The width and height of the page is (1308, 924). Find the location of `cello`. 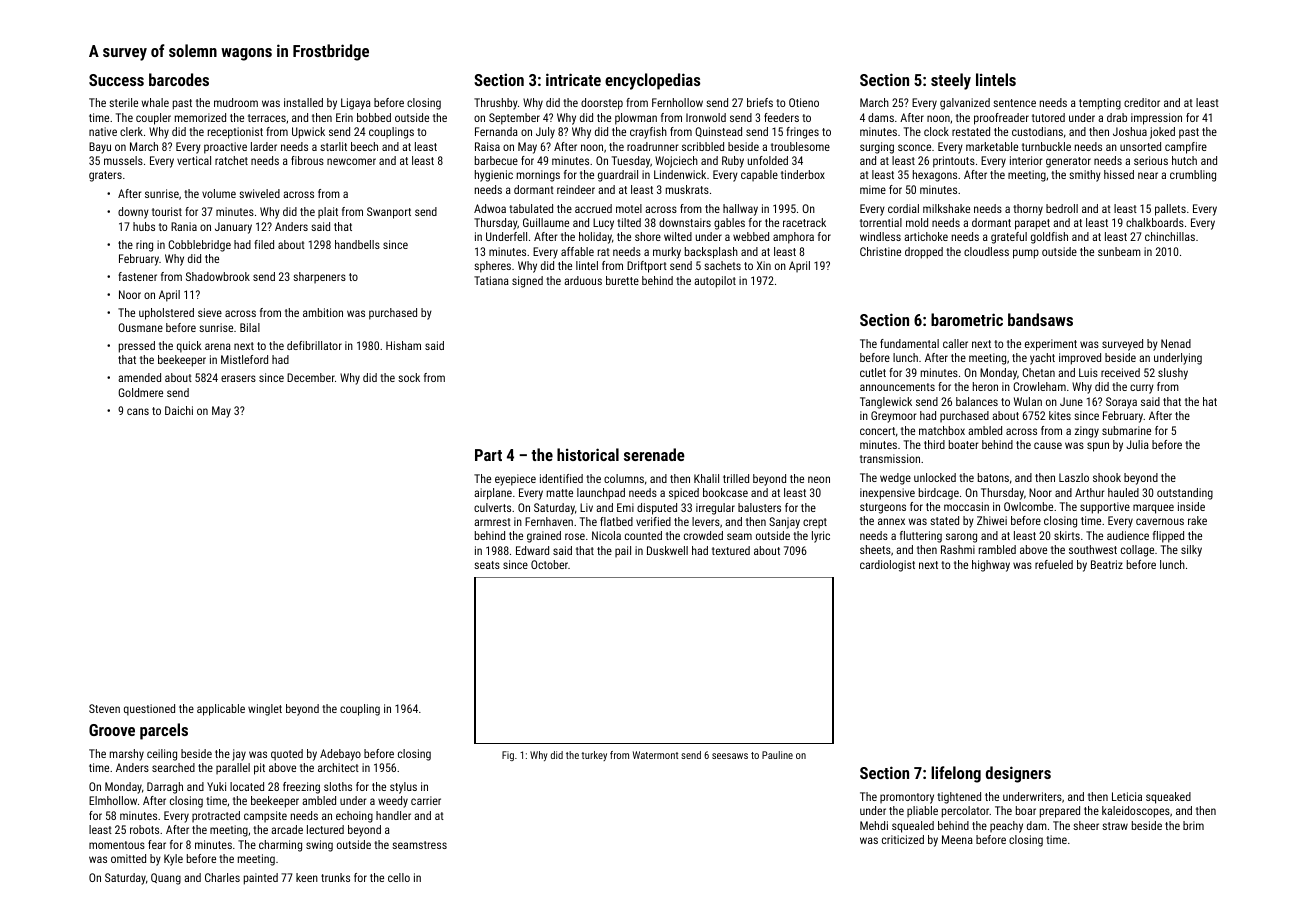

cello is located at coordinates (399, 877).
